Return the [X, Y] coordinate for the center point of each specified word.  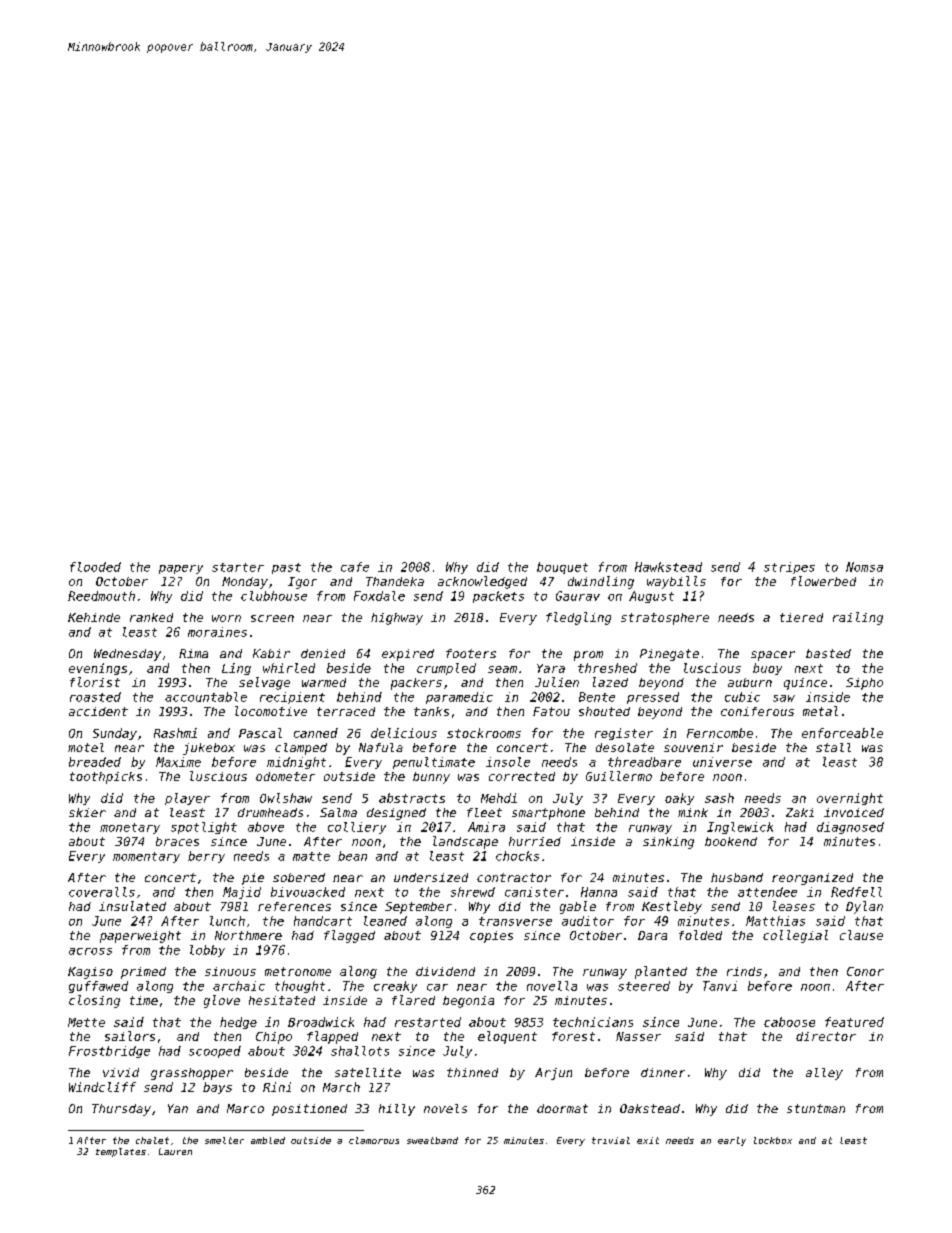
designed [396, 814]
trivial [611, 1140]
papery [181, 569]
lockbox [773, 1140]
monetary [130, 828]
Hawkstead [668, 567]
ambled [268, 1140]
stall [833, 747]
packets [498, 597]
